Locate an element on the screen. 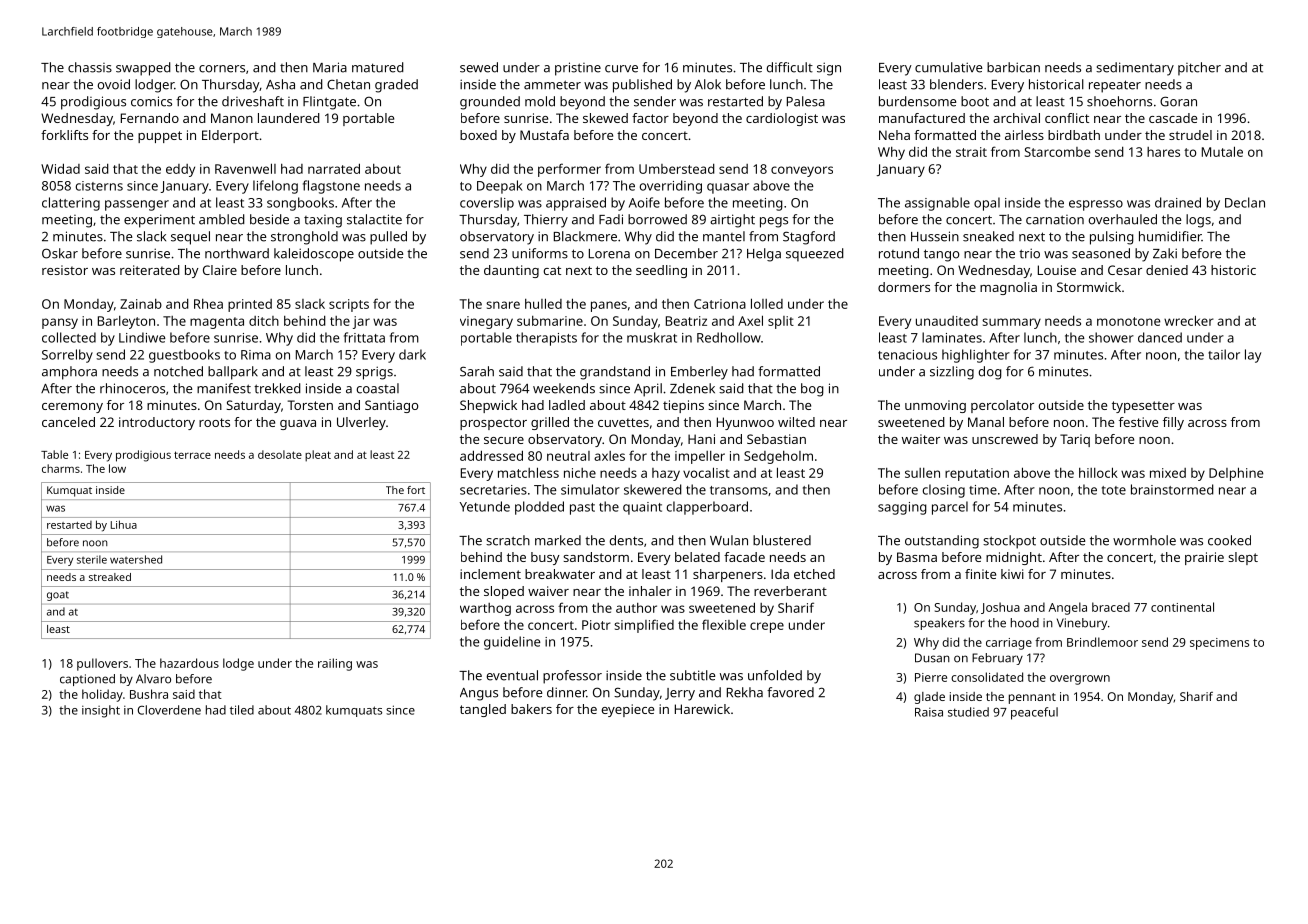  typesetter is located at coordinates (1143, 407).
